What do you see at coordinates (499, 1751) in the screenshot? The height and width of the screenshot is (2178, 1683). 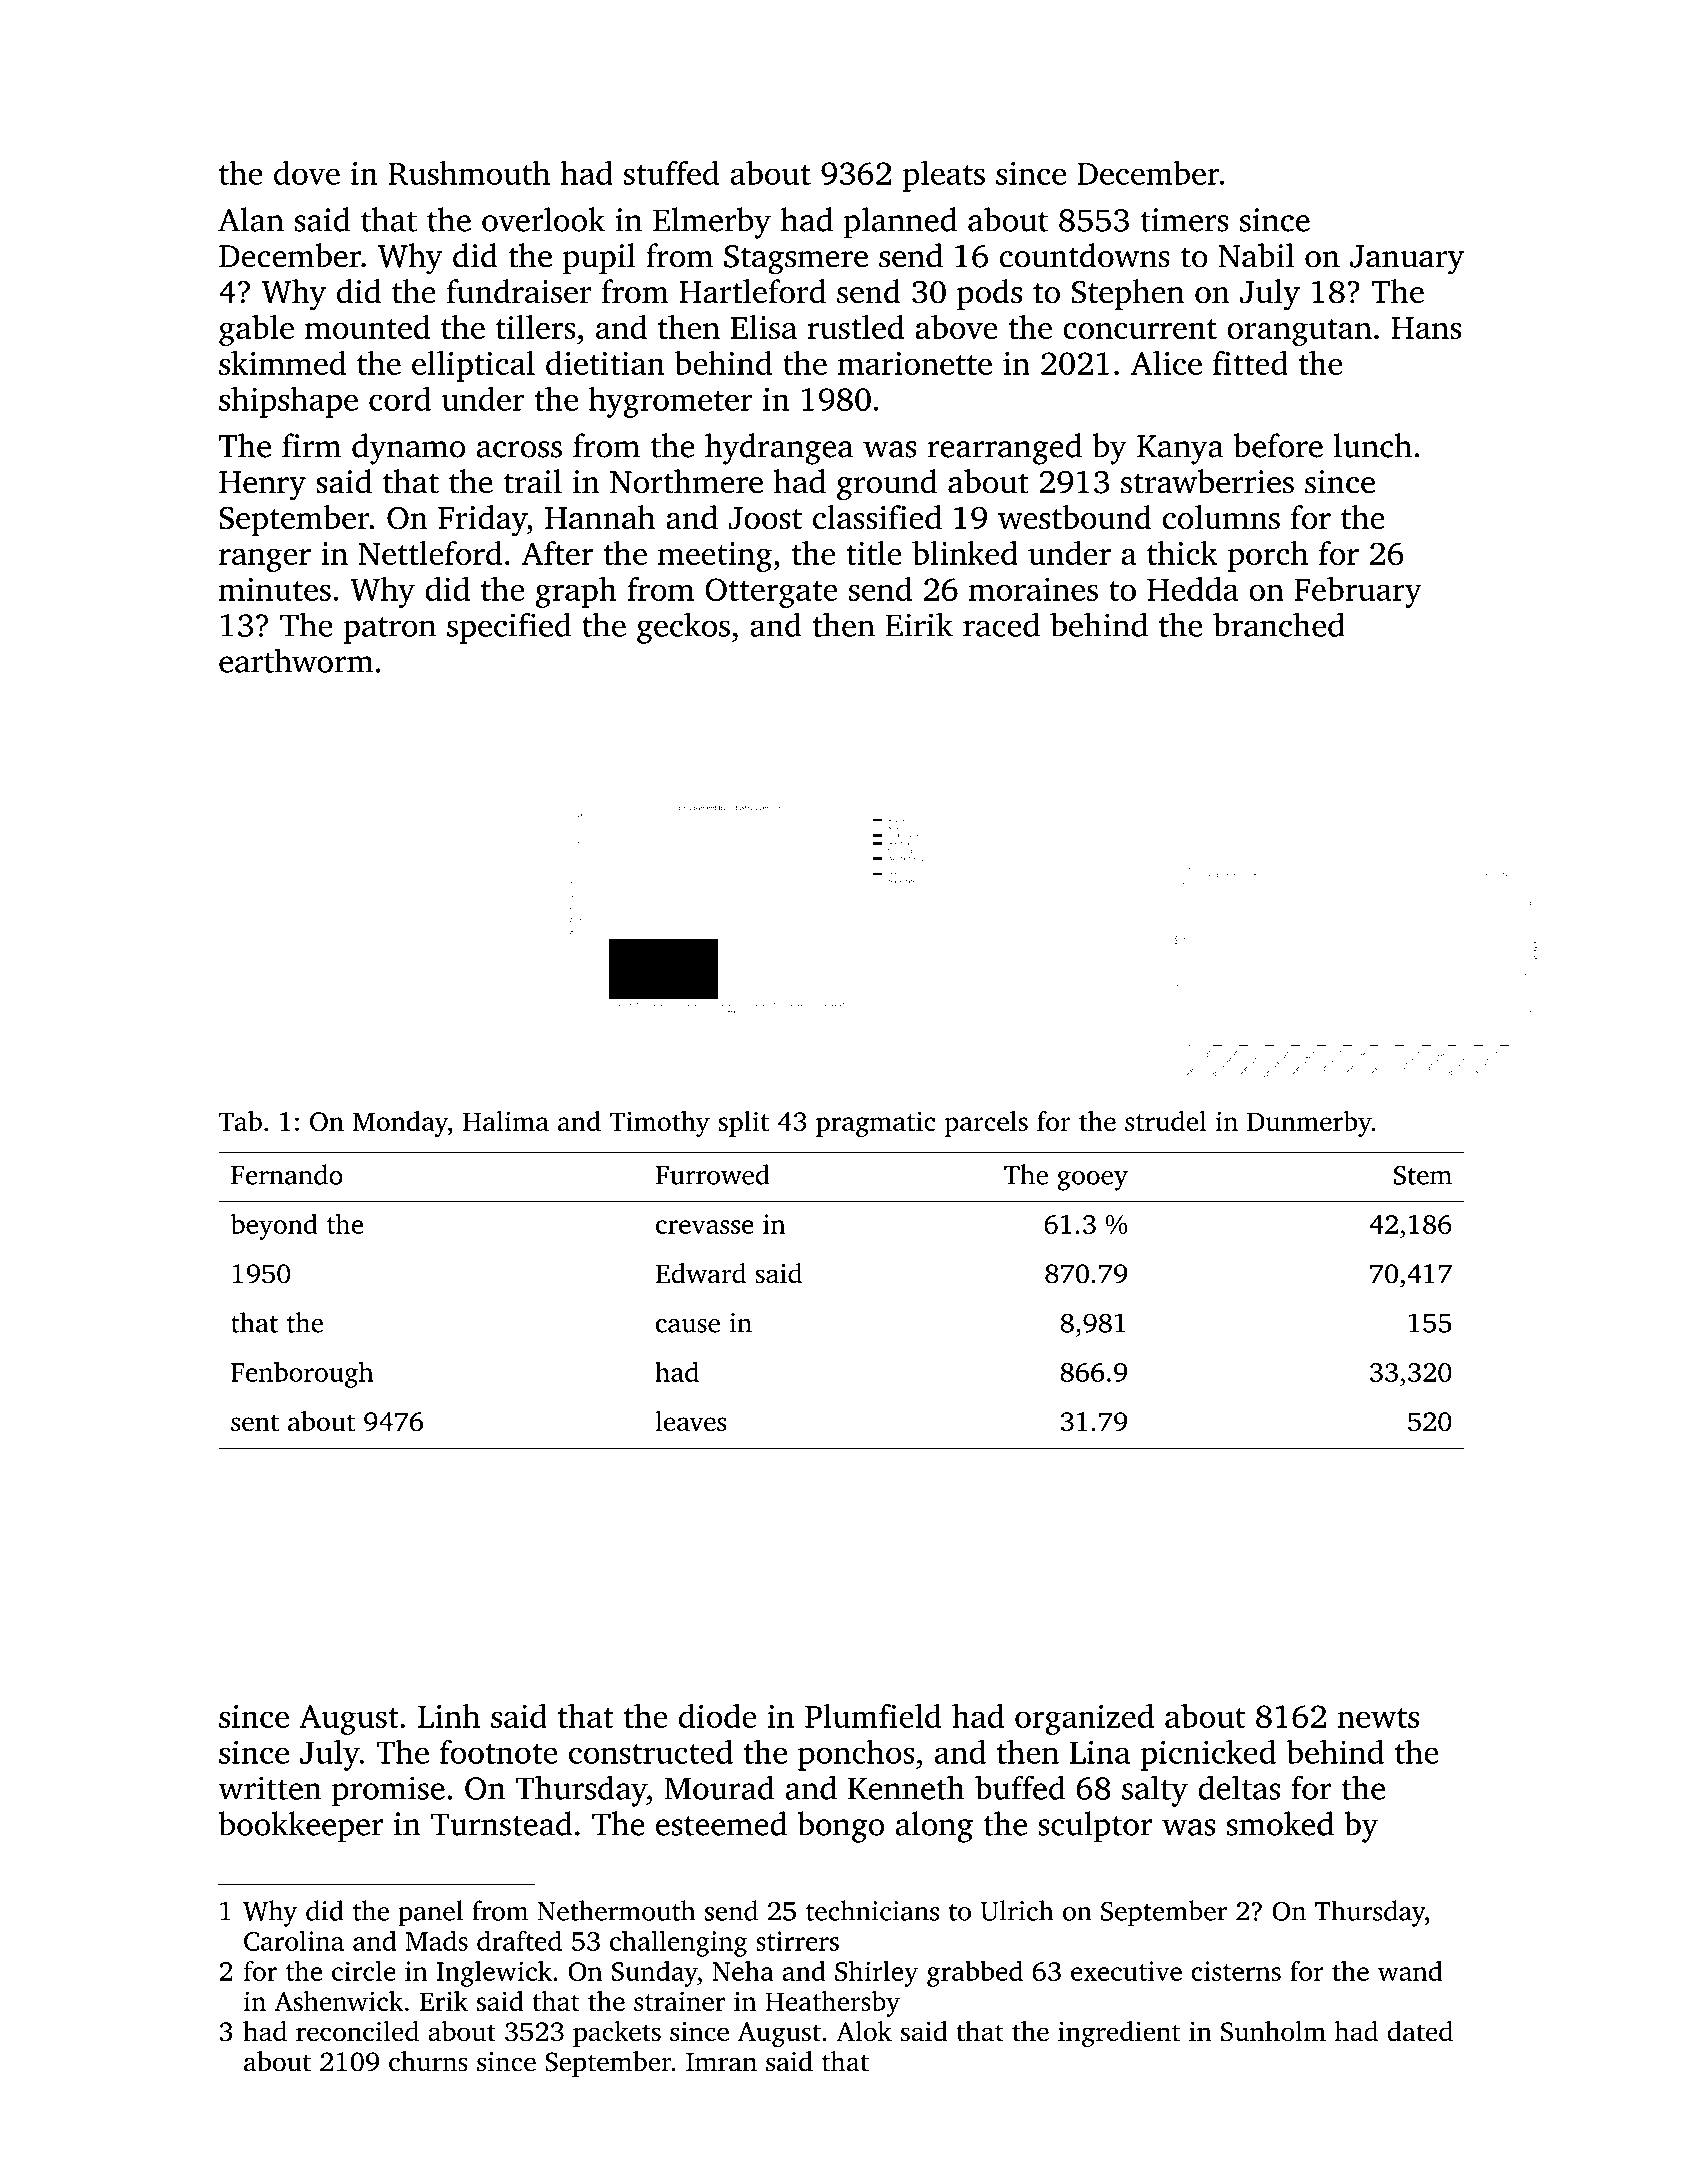 I see `footnote` at bounding box center [499, 1751].
